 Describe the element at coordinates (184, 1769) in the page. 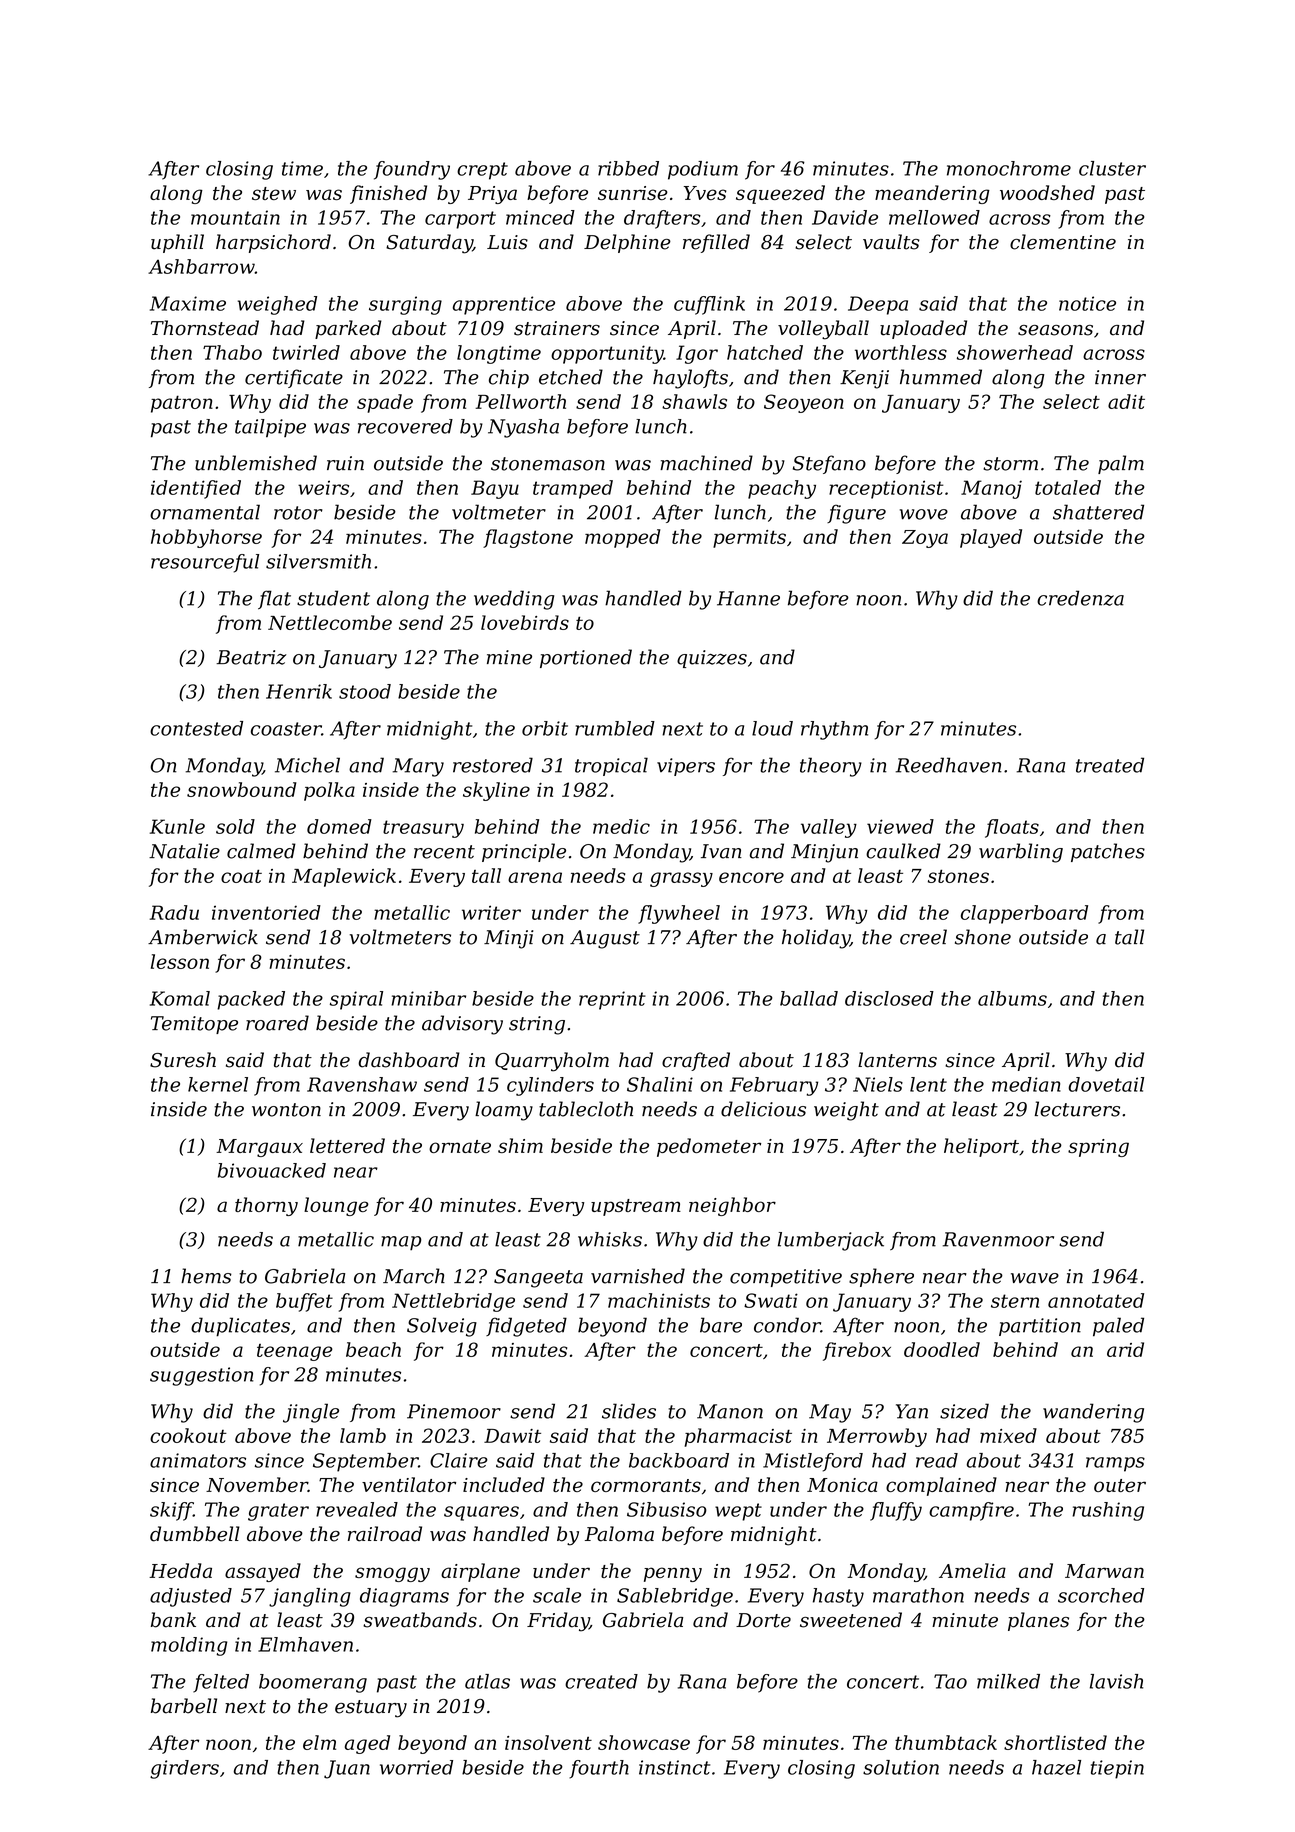

I see `girders` at that location.
